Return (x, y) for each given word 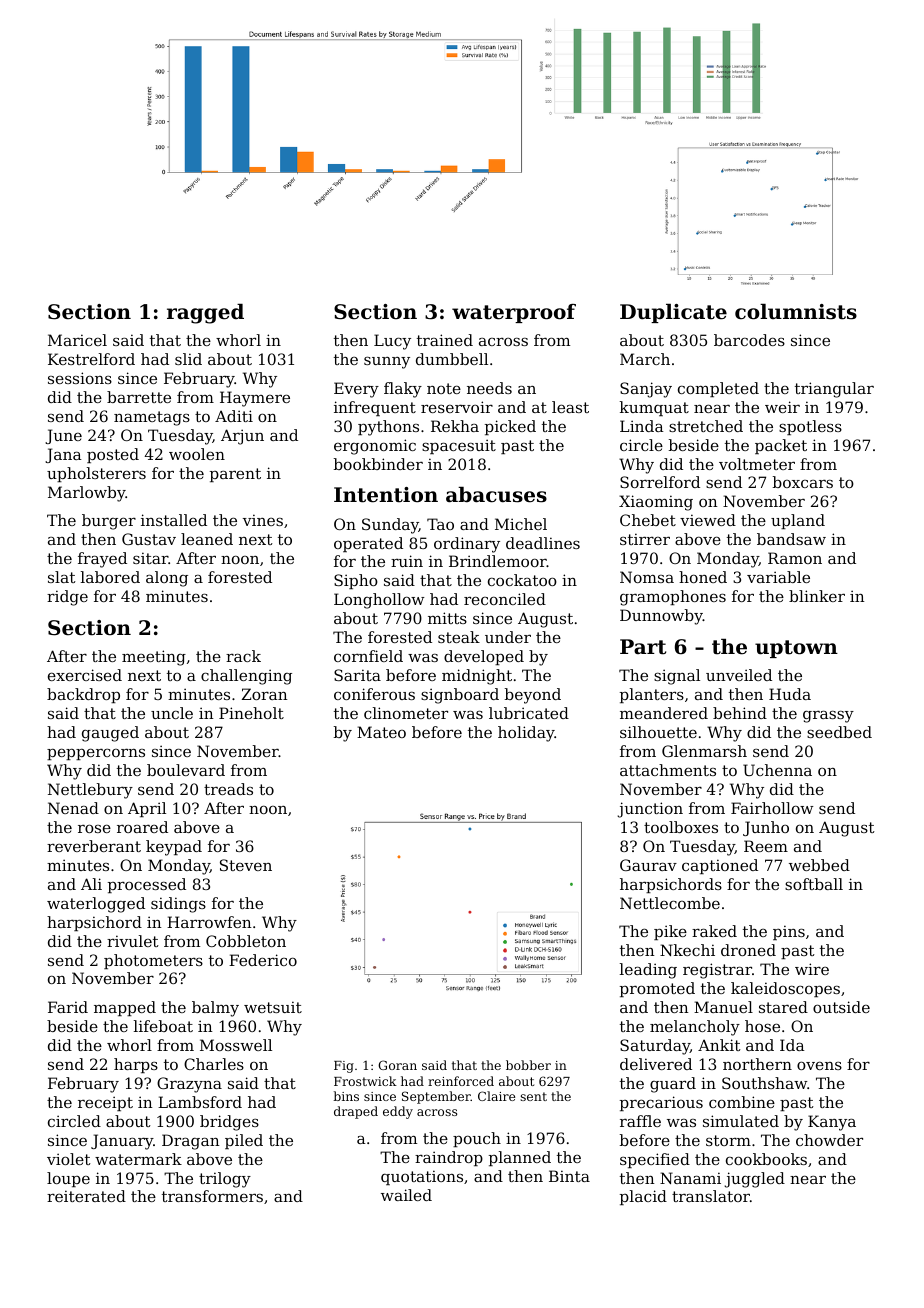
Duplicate (673, 313)
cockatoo (522, 580)
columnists (796, 312)
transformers (212, 1196)
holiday (526, 734)
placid (643, 1197)
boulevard (186, 770)
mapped (125, 1008)
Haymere (255, 399)
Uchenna (777, 770)
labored (110, 577)
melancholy (695, 1028)
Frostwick (365, 1081)
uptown (796, 649)
